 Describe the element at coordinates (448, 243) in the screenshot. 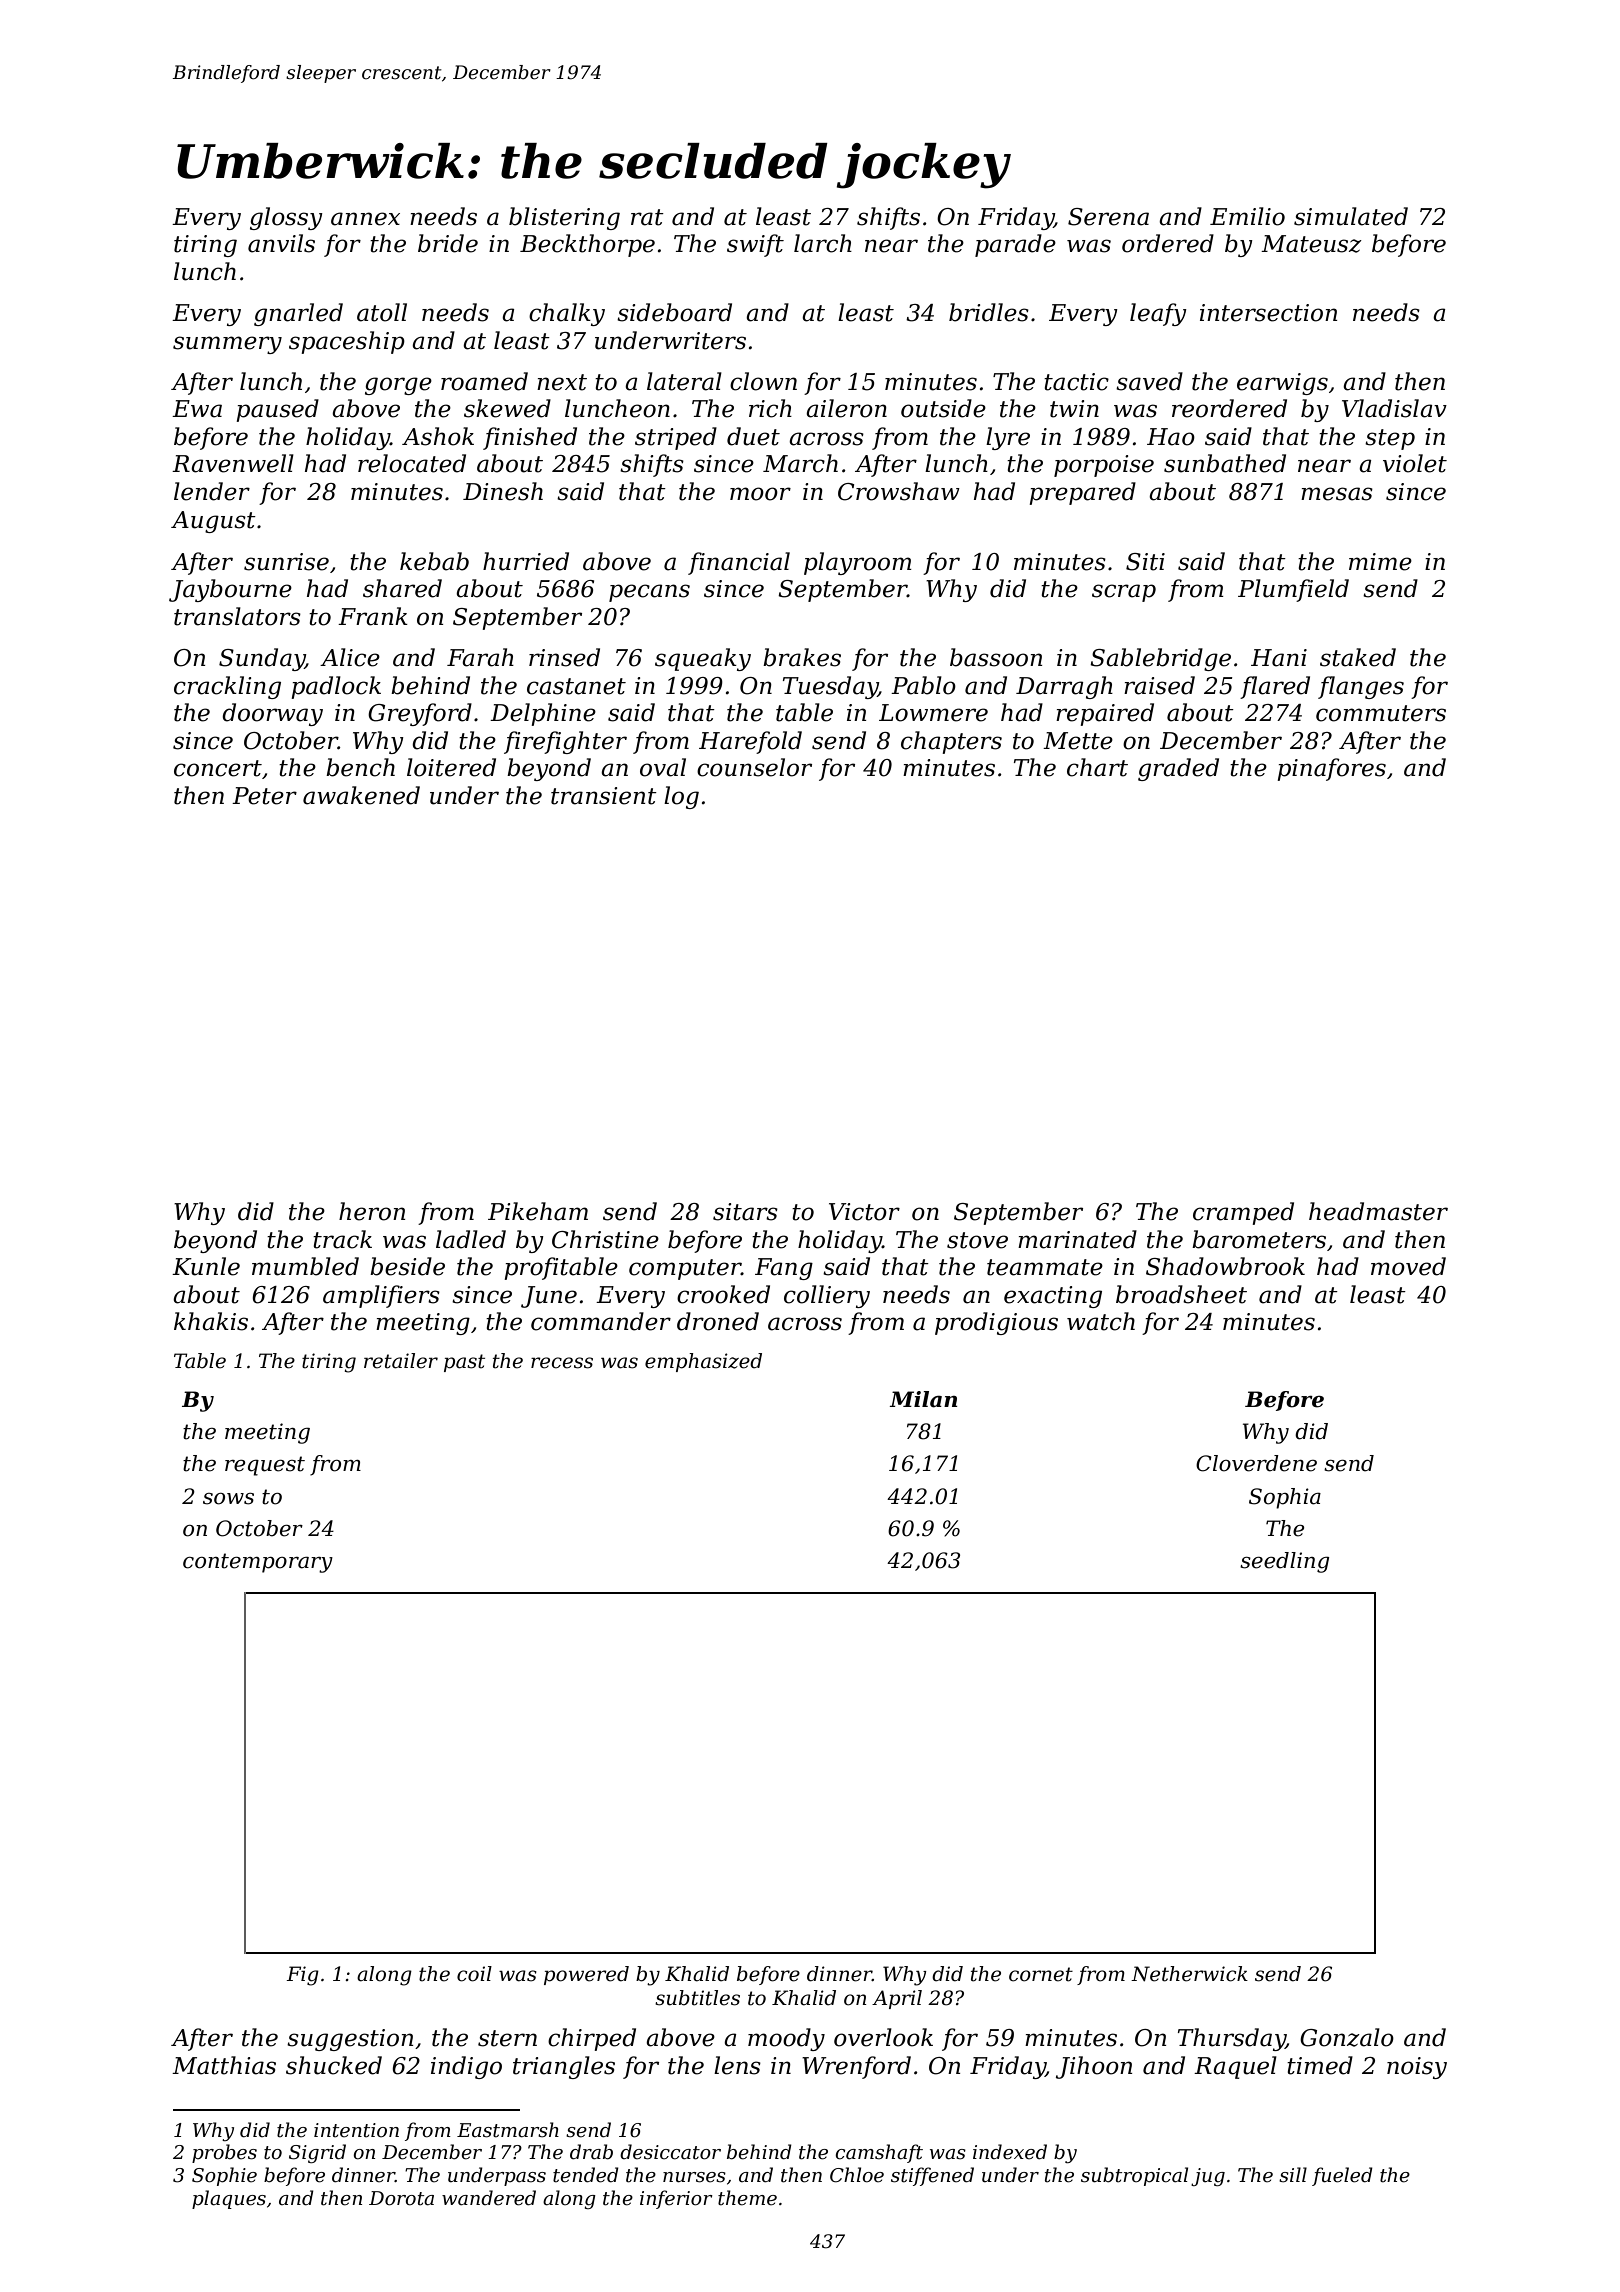

I see `bride` at that location.
